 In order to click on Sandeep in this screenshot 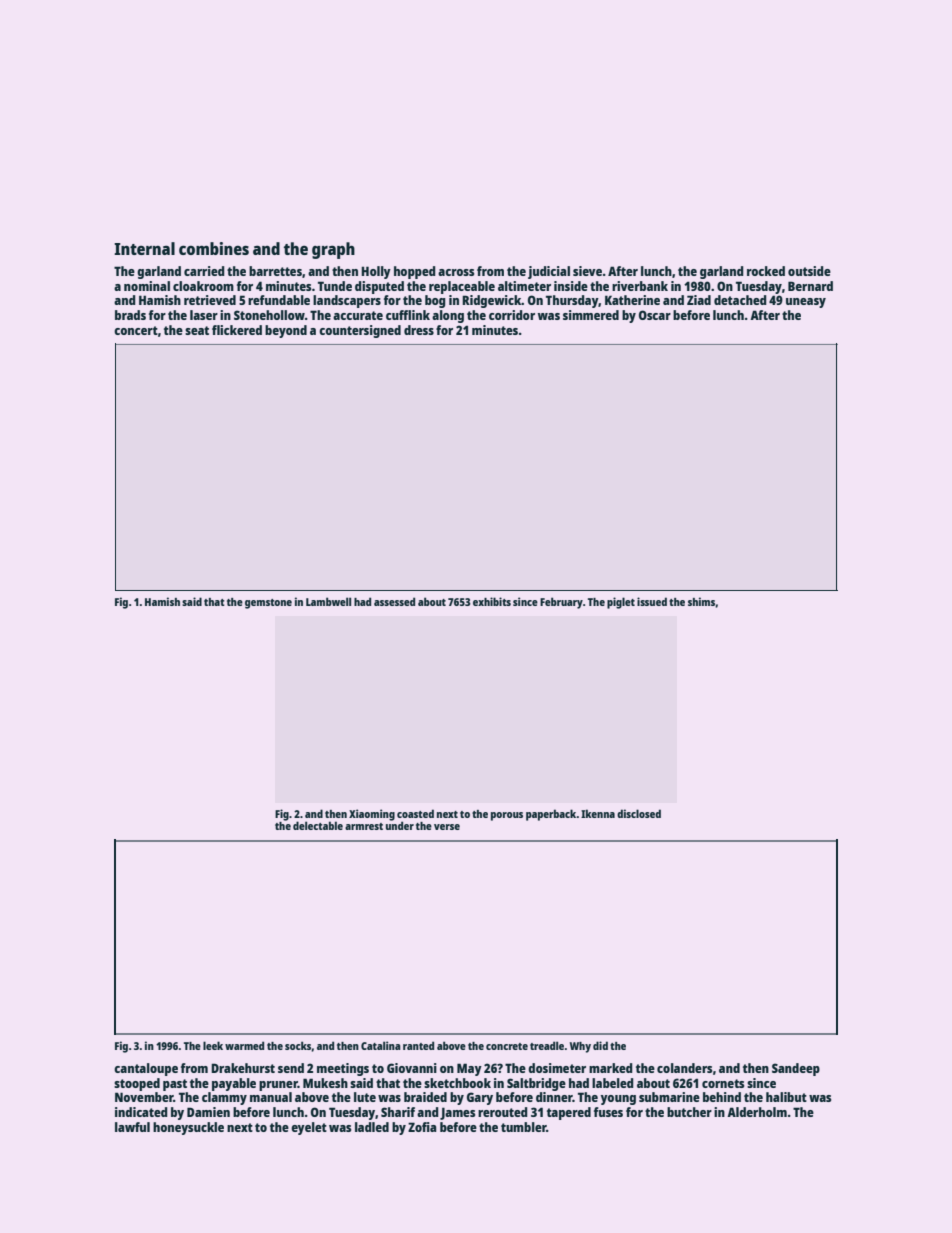, I will do `click(796, 1069)`.
